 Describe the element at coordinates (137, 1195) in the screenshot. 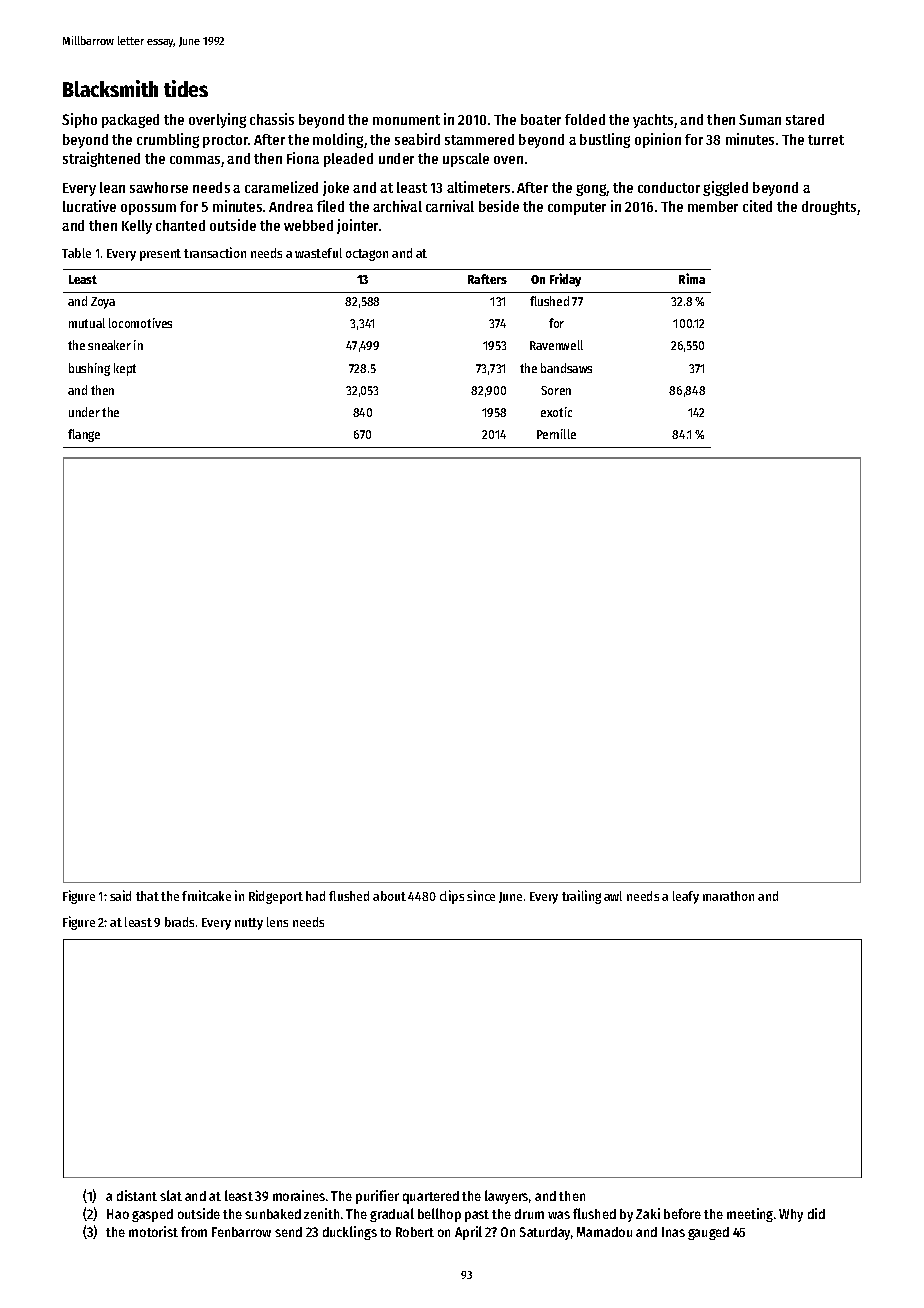

I see `distant` at that location.
